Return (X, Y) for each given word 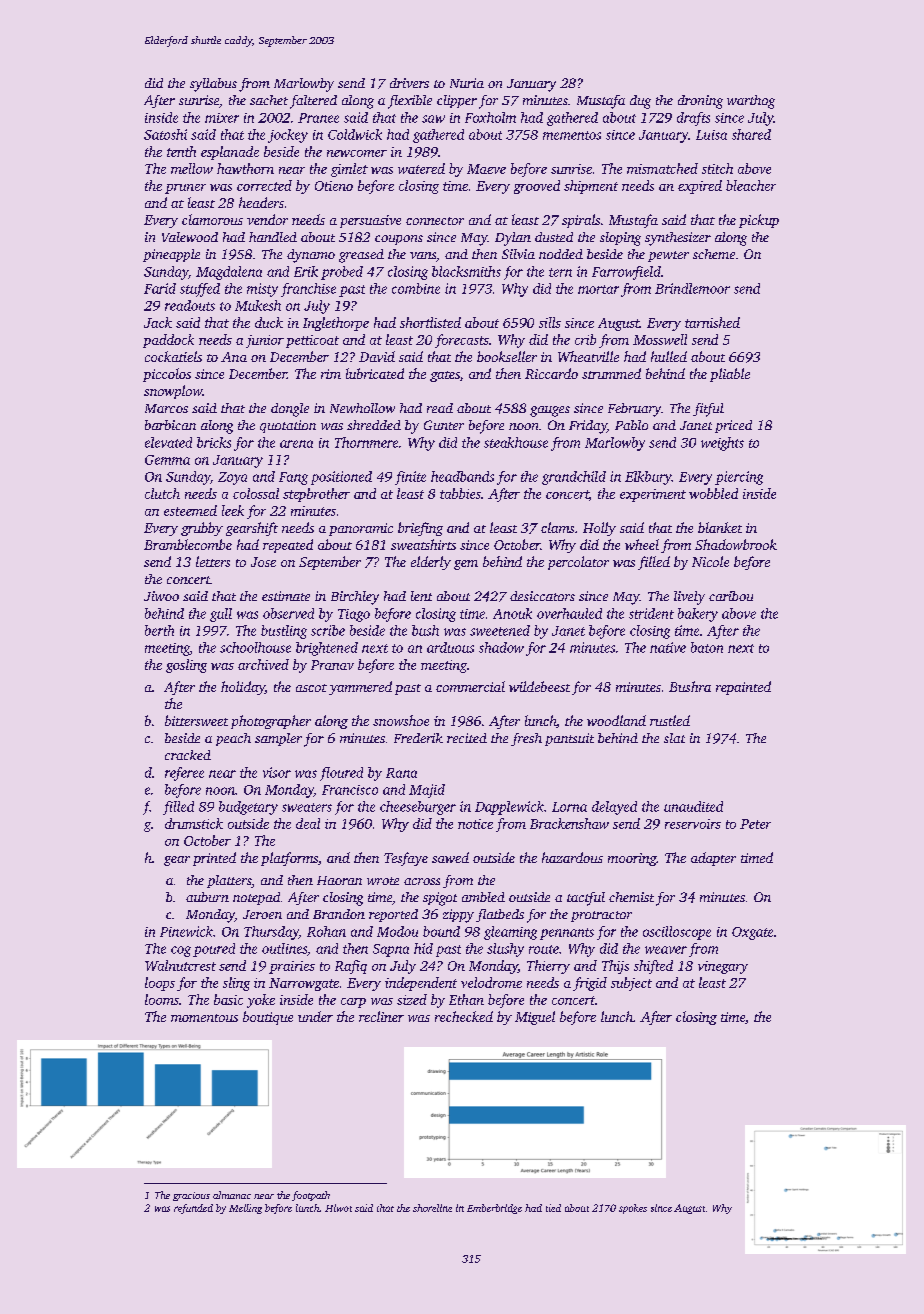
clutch (162, 493)
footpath (311, 1196)
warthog (751, 102)
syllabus (213, 85)
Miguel (535, 1018)
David (377, 356)
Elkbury (648, 478)
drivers (409, 83)
